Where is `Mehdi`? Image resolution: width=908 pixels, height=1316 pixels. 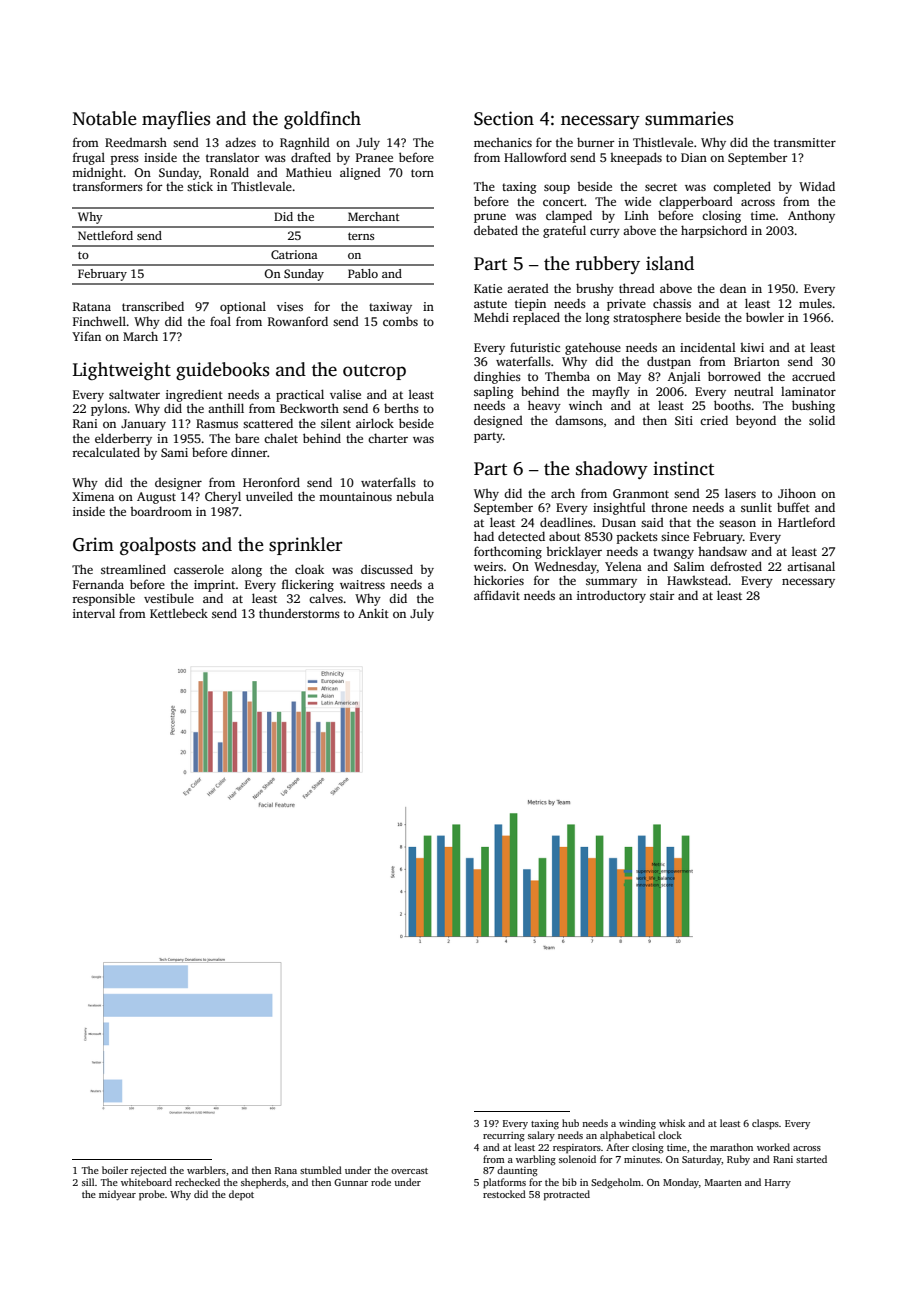 Mehdi is located at coordinates (491, 317).
